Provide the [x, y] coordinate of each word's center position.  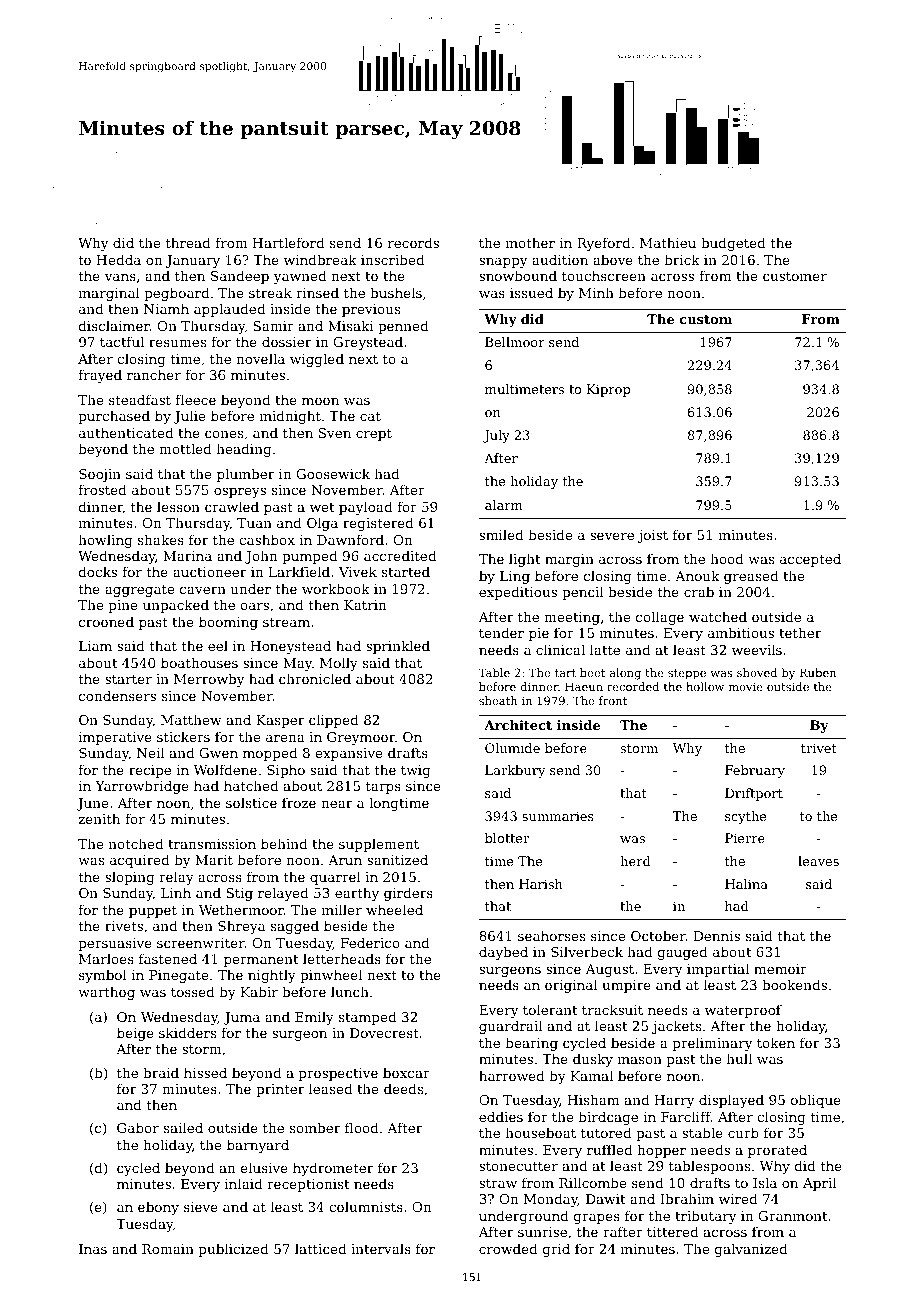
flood [362, 1127]
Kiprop [608, 390]
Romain [168, 1249]
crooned [106, 621]
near [336, 804]
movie [746, 686]
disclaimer [114, 325]
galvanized [751, 1250]
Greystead [368, 343]
